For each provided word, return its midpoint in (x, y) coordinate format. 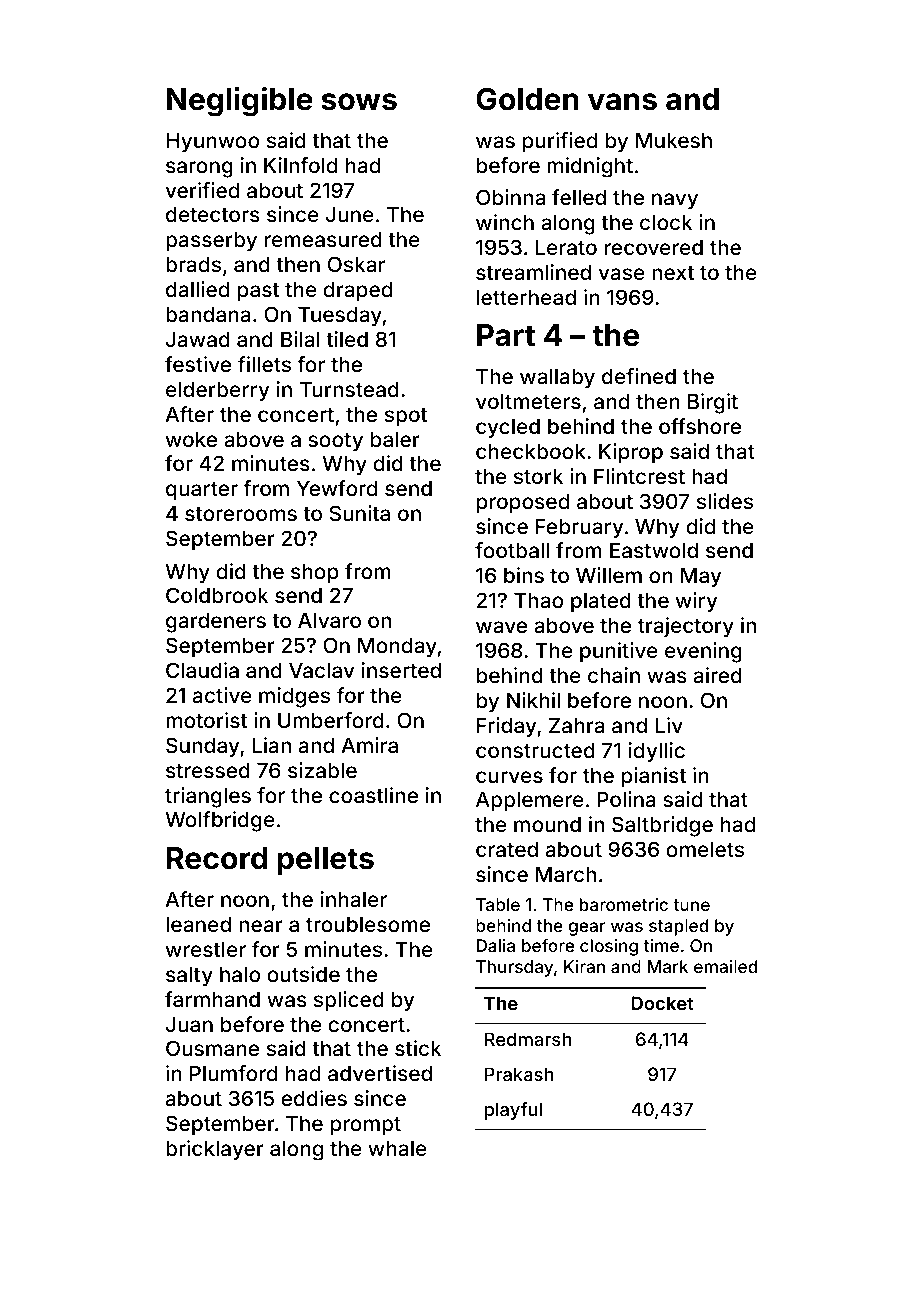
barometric (624, 904)
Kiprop (631, 453)
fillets (264, 364)
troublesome (368, 924)
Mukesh (674, 140)
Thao (538, 600)
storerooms (241, 514)
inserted (401, 670)
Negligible (240, 102)
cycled (508, 429)
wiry (696, 602)
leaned (198, 924)
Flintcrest (639, 476)
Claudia (202, 670)
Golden (527, 99)
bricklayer (215, 1150)
